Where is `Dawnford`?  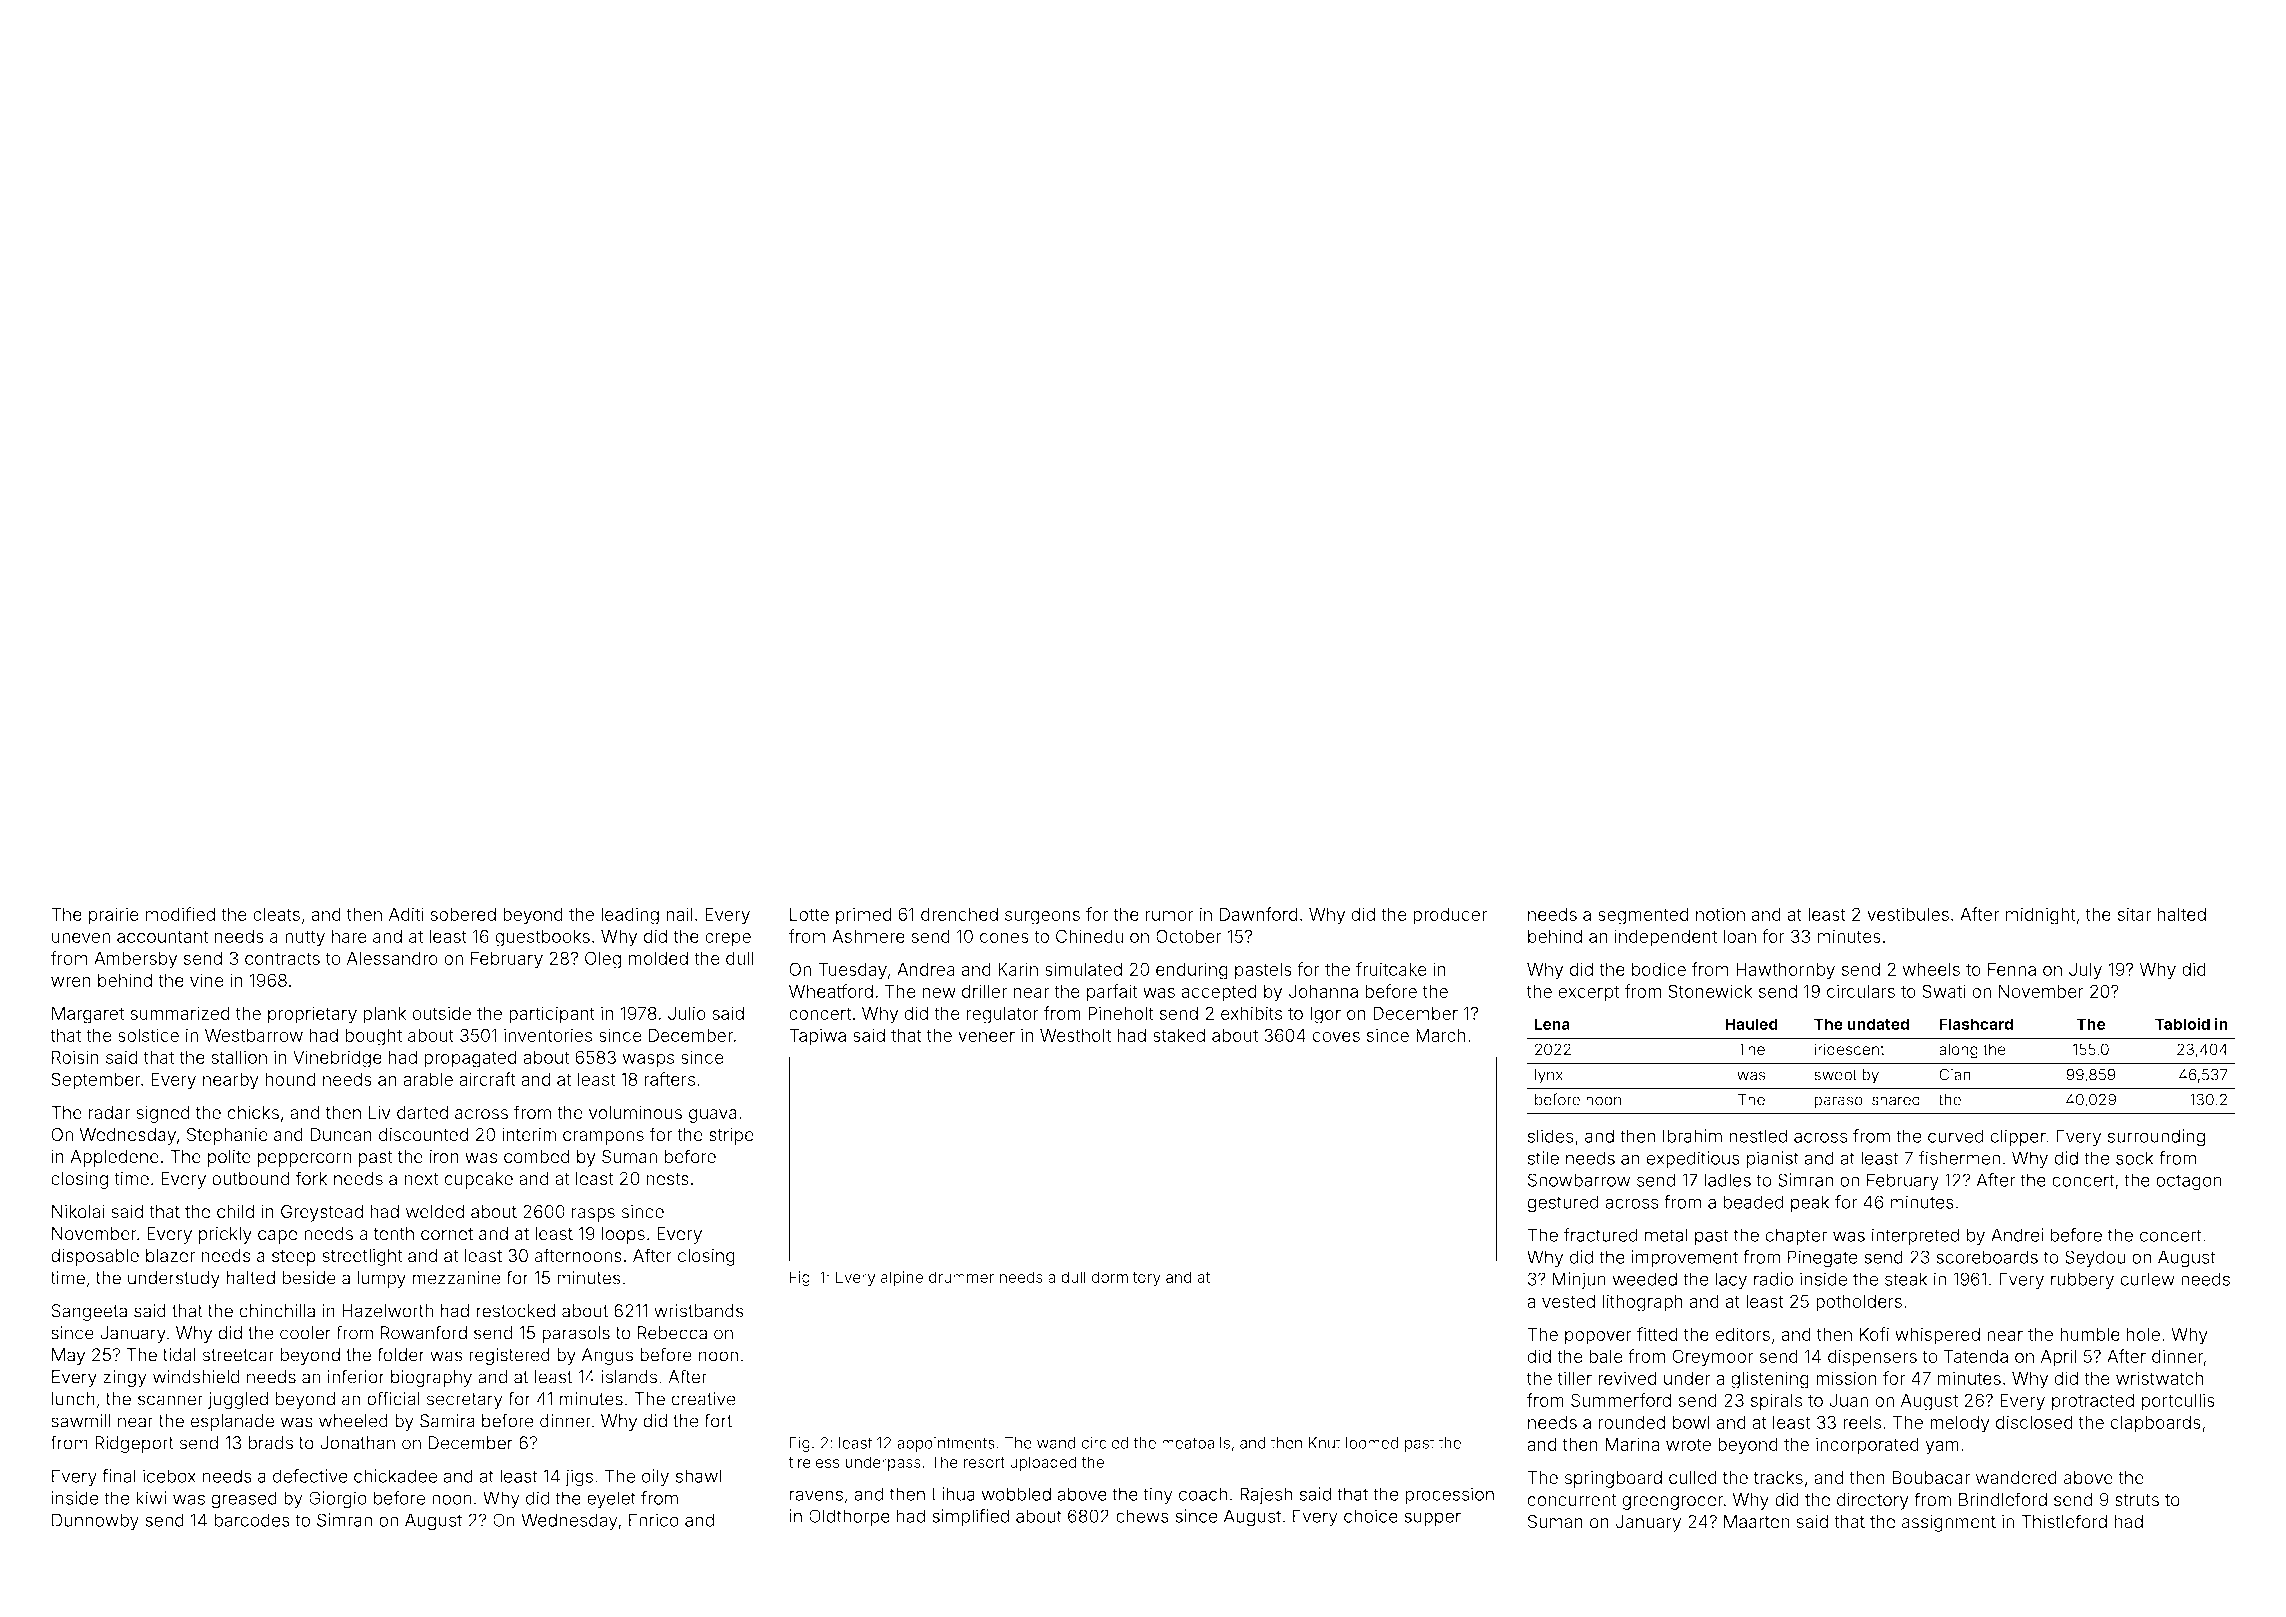 Dawnford is located at coordinates (1259, 914).
